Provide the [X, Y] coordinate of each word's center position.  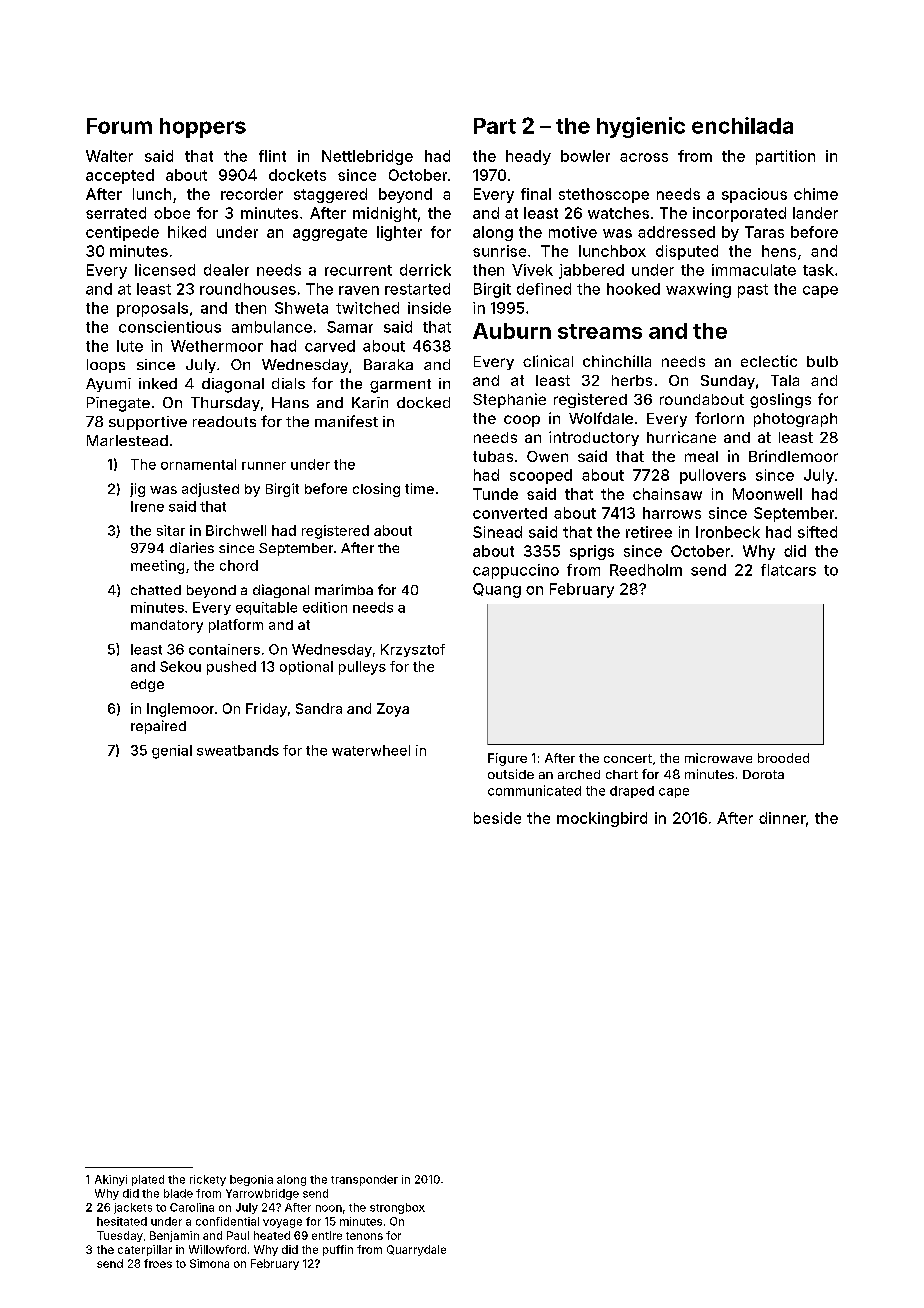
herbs [632, 380]
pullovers [713, 476]
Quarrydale [416, 1250]
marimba [344, 589]
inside [429, 308]
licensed [165, 270]
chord [239, 565]
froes [158, 1263]
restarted [417, 289]
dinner [782, 818]
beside [497, 818]
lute [130, 346]
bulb [822, 361]
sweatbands [238, 750]
